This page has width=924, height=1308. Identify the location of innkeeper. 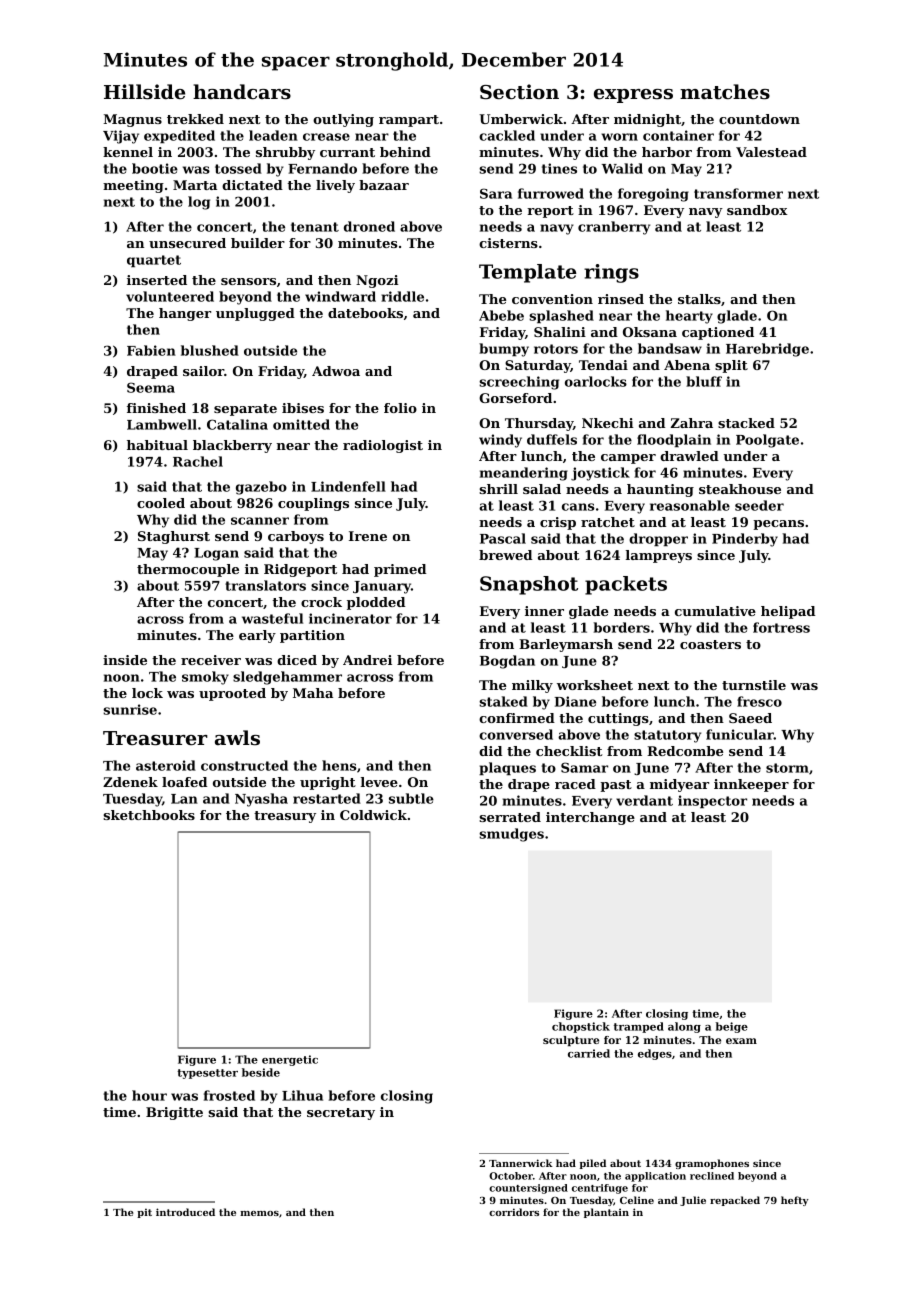
(751, 785).
